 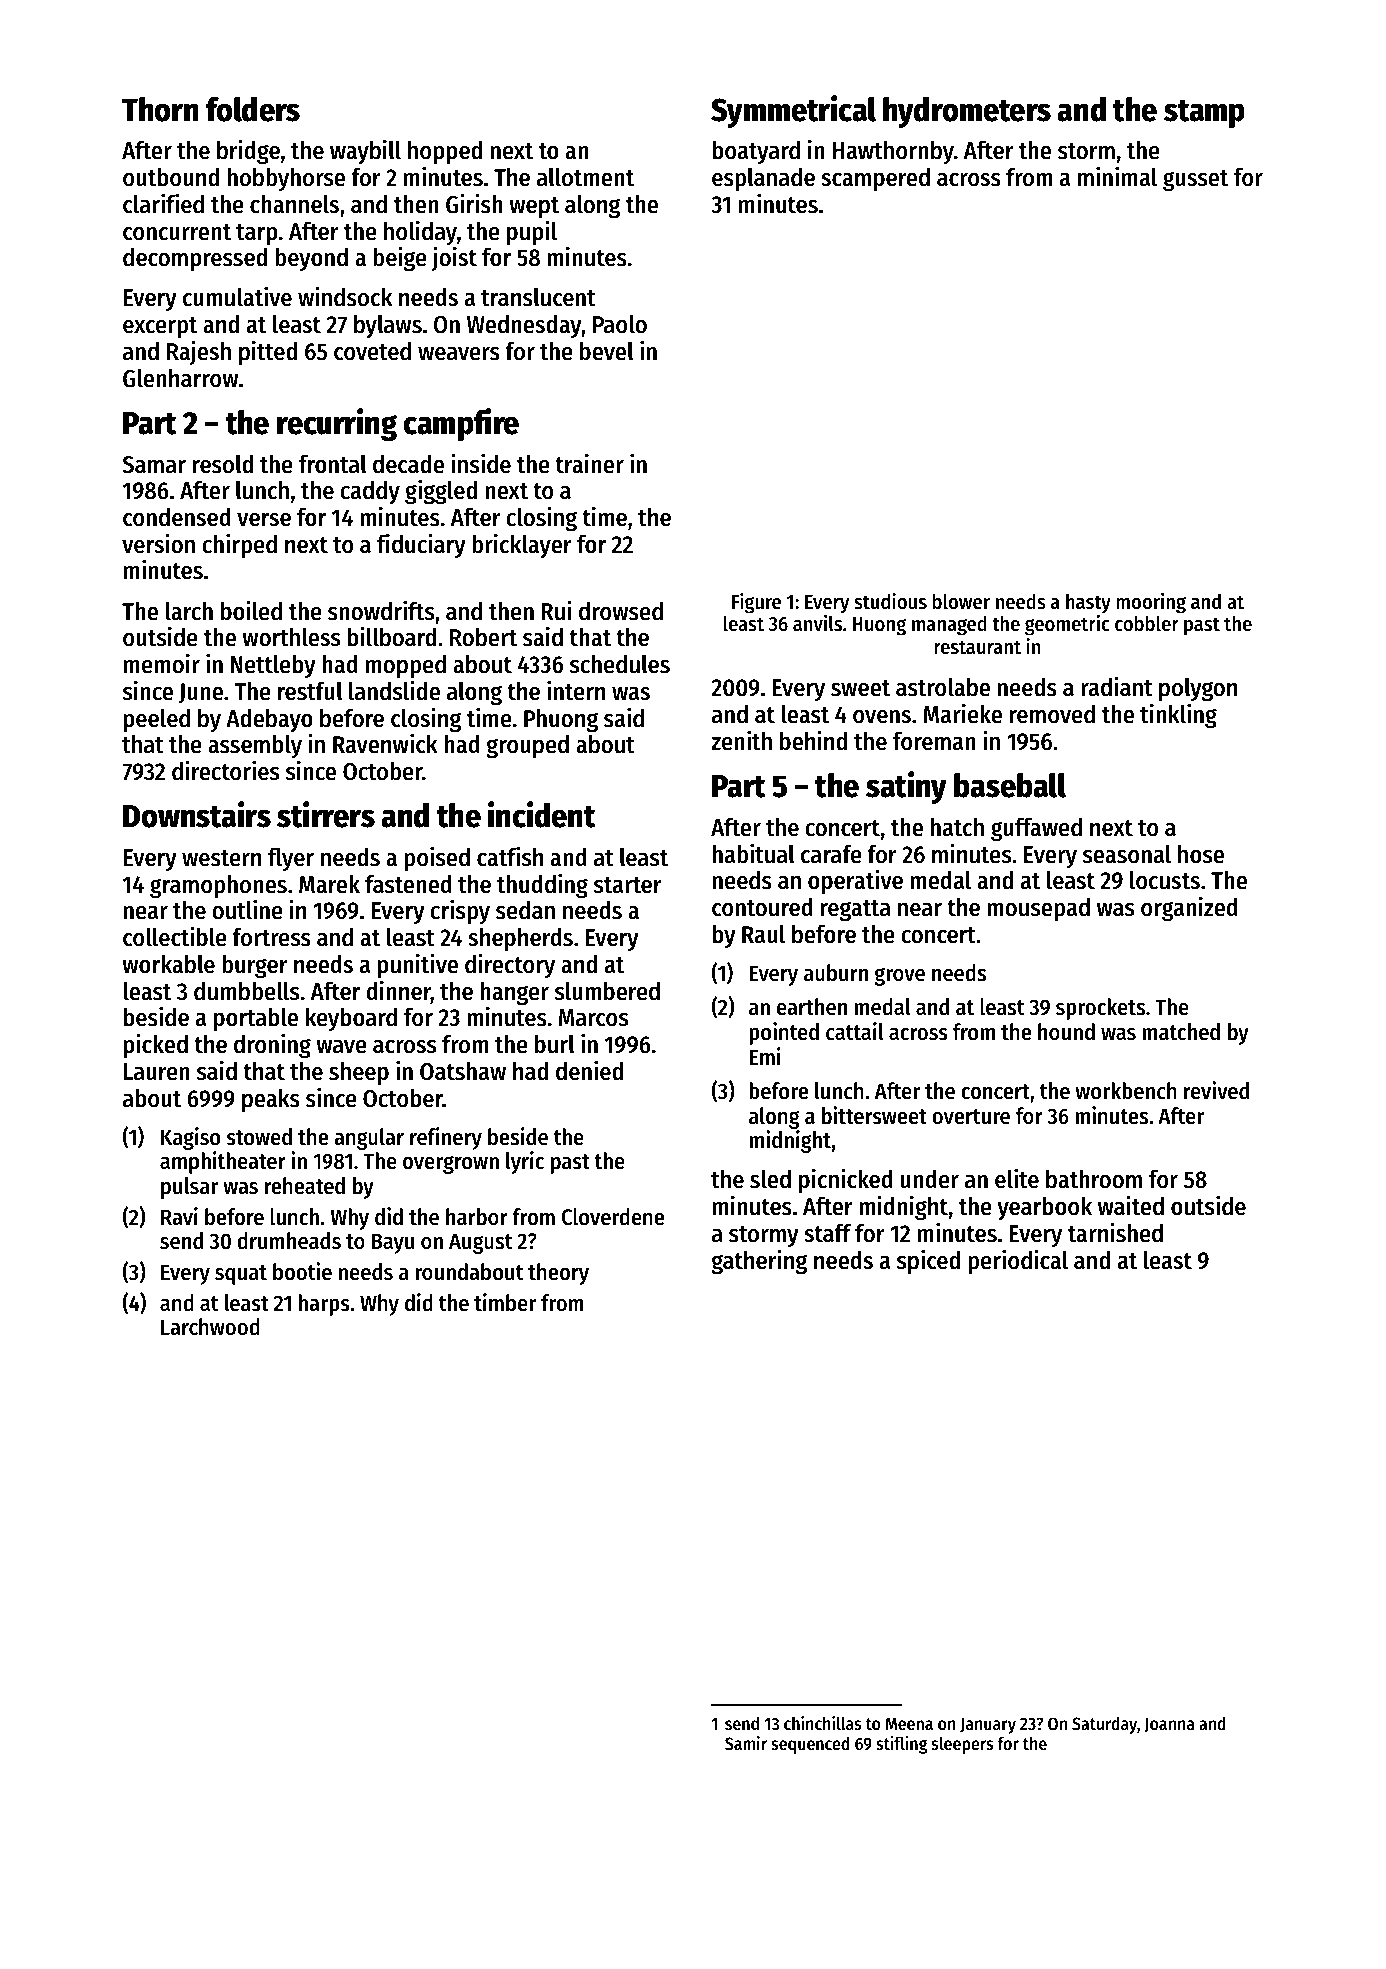 What do you see at coordinates (420, 232) in the screenshot?
I see `holiday` at bounding box center [420, 232].
